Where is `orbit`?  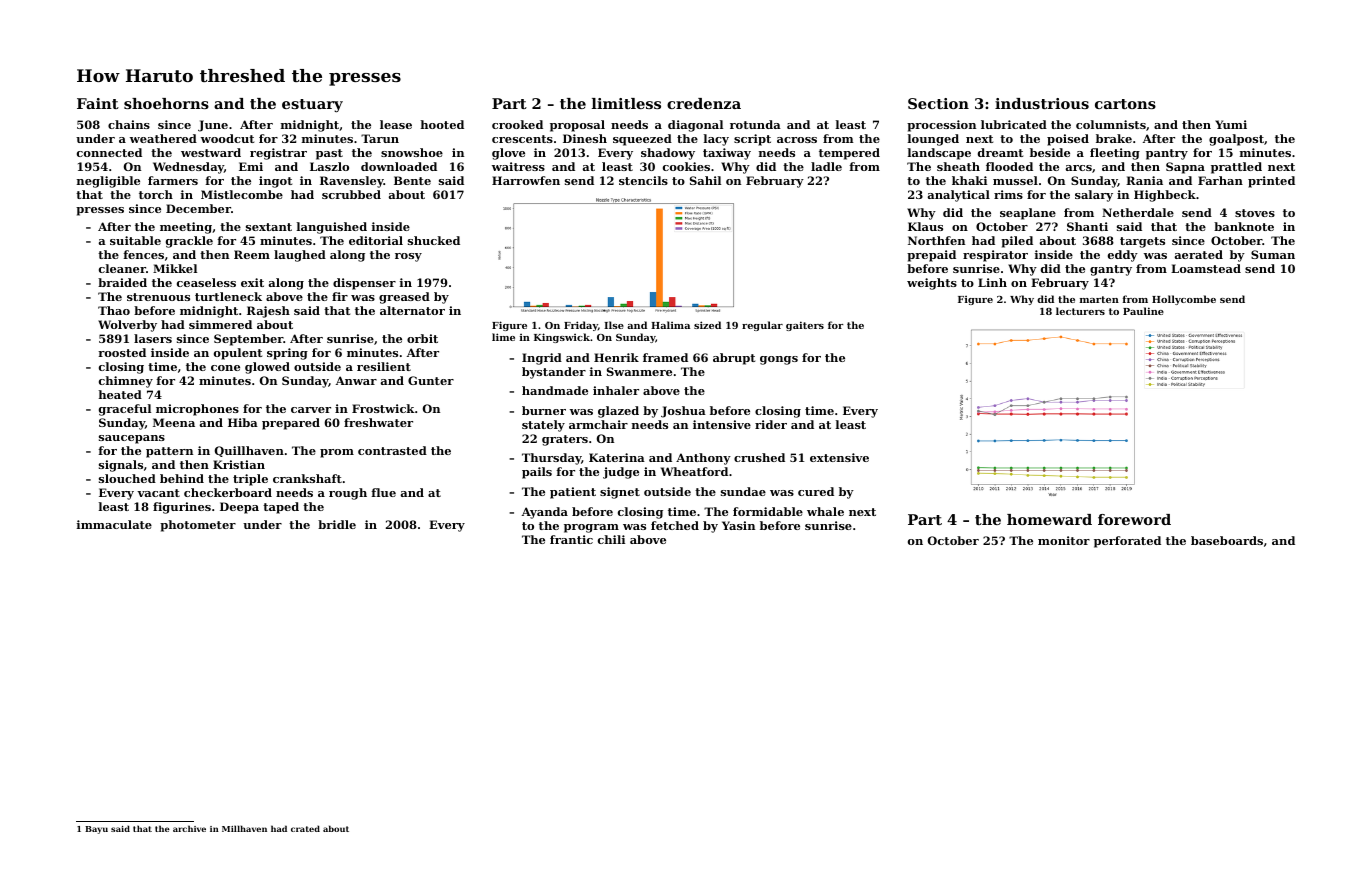
orbit is located at coordinates (422, 338).
